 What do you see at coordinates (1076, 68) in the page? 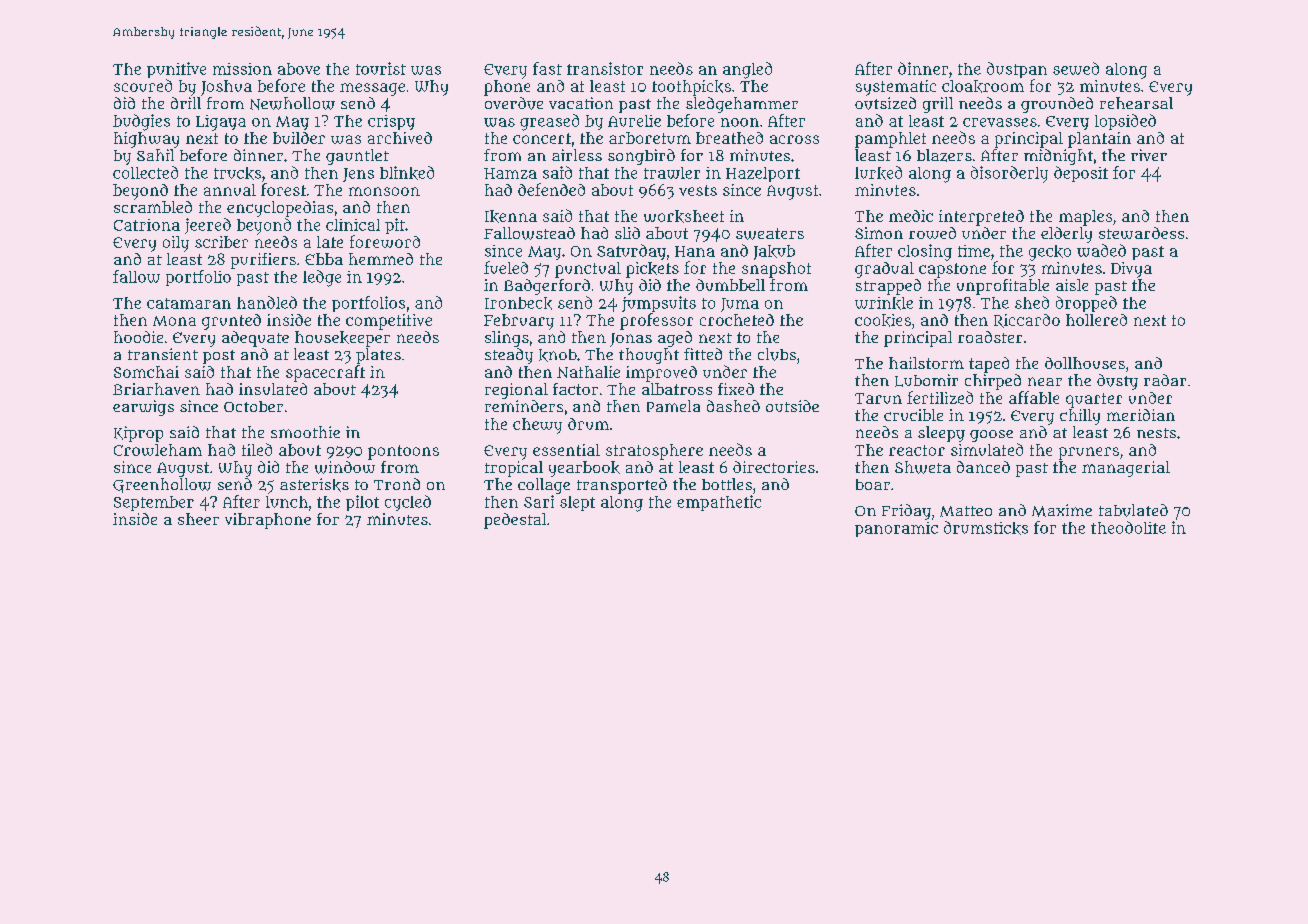
I see `sewed` at bounding box center [1076, 68].
